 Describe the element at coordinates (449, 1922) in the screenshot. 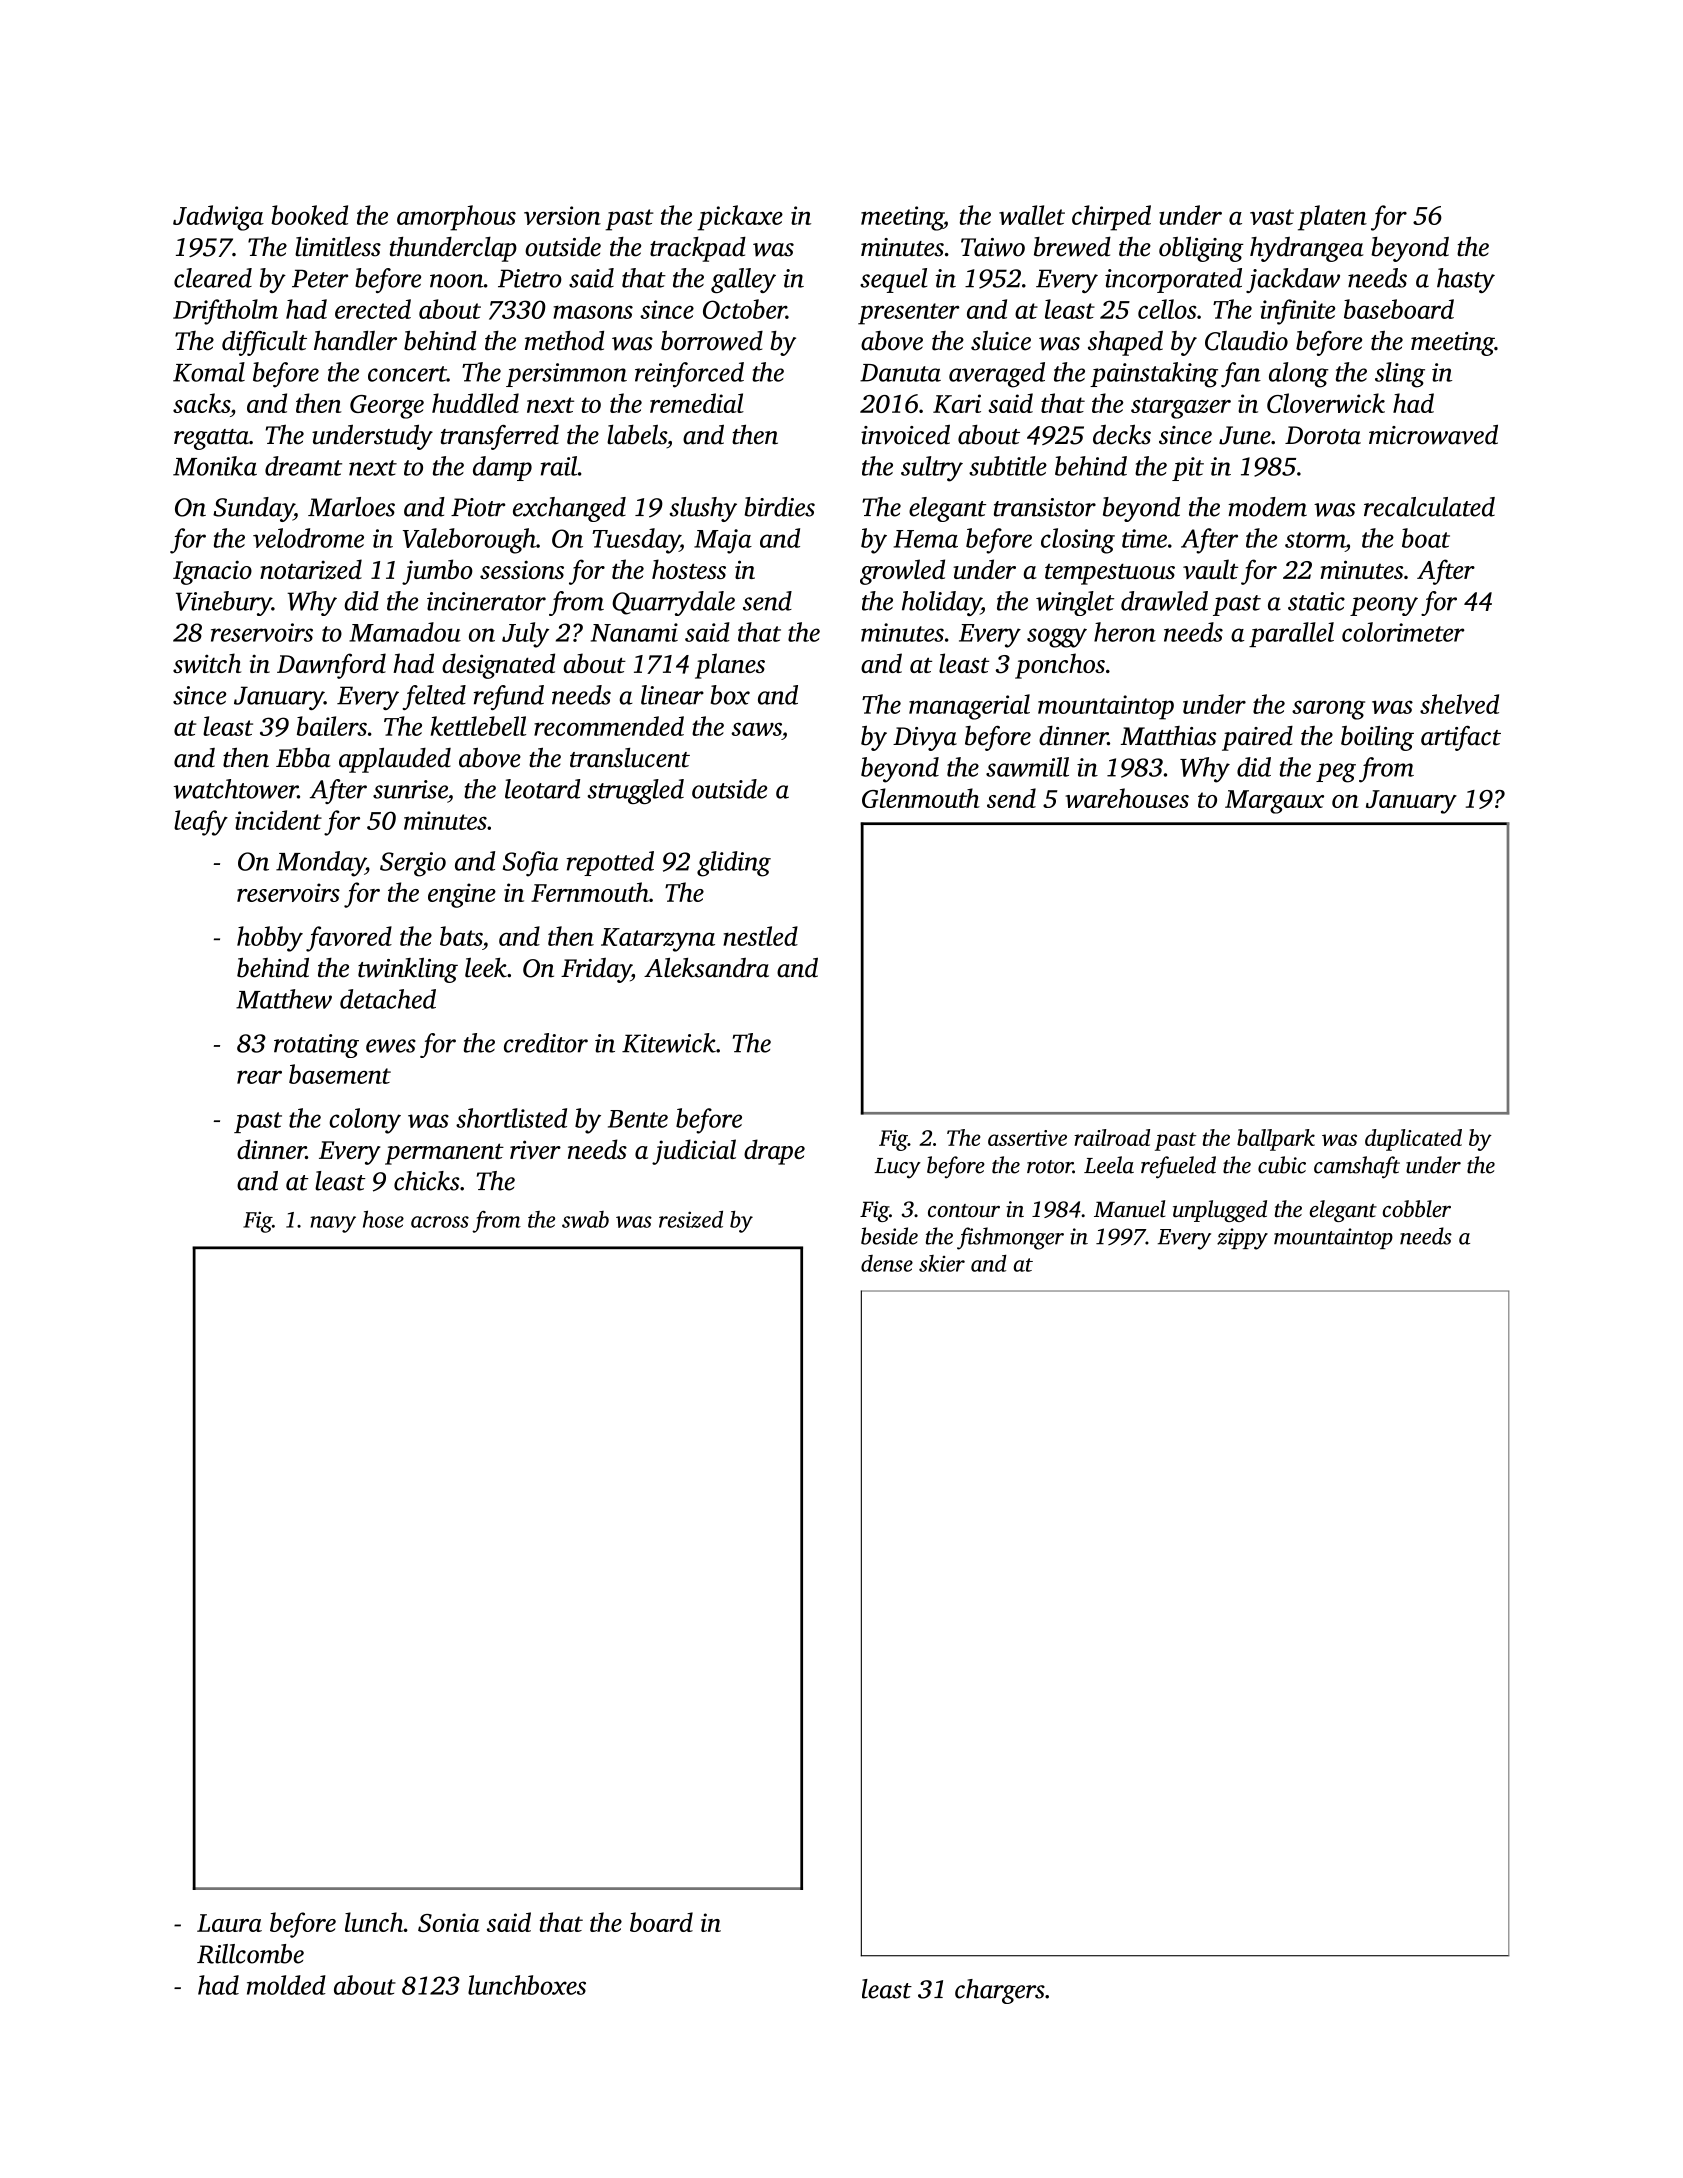

I see `Sonia` at that location.
